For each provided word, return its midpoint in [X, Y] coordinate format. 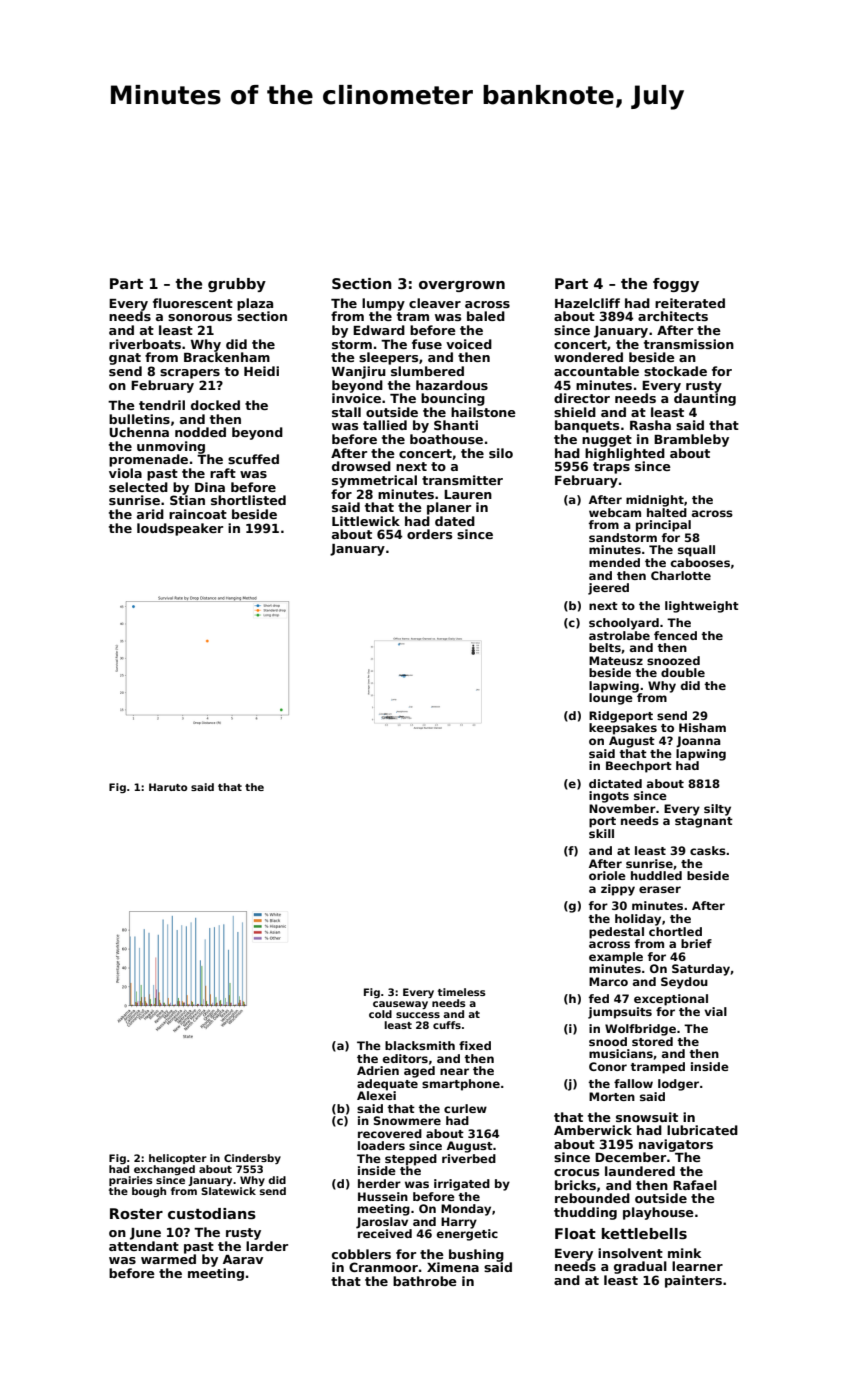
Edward [379, 330]
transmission [689, 344]
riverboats [145, 344]
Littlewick [366, 521]
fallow [633, 1083]
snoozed [673, 660]
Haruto [168, 787]
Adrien [378, 1070]
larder [267, 1246]
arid [150, 514]
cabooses [700, 562]
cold [380, 1014]
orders [429, 534]
